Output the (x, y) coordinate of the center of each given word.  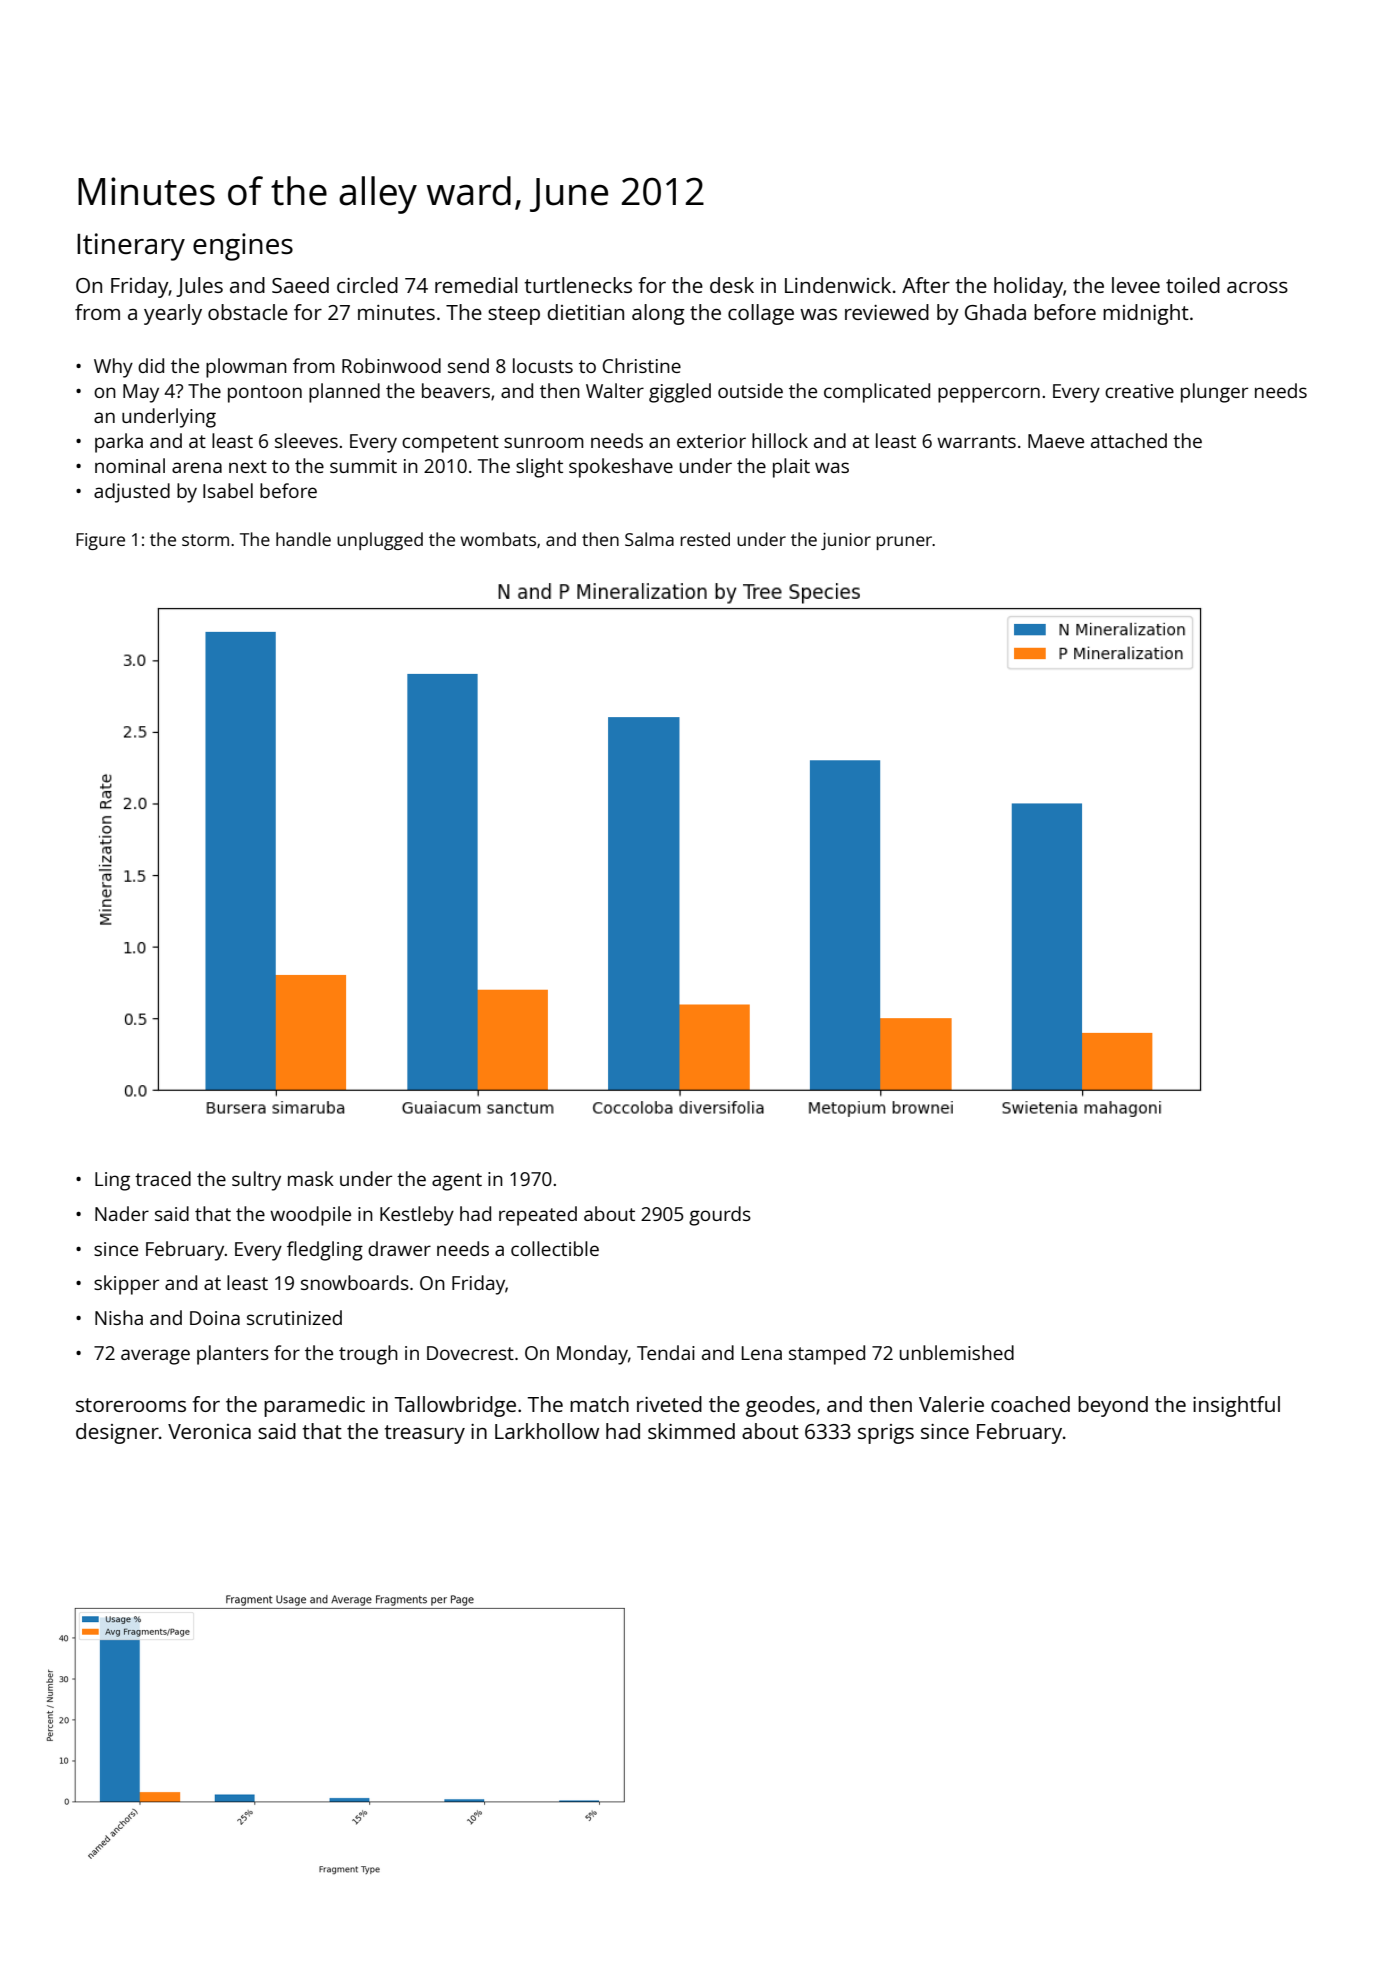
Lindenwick (838, 285)
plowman (246, 368)
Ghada (995, 312)
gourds (720, 1216)
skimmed (691, 1431)
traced (163, 1178)
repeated (538, 1216)
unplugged (380, 541)
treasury (424, 1434)
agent (457, 1182)
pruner (904, 543)
